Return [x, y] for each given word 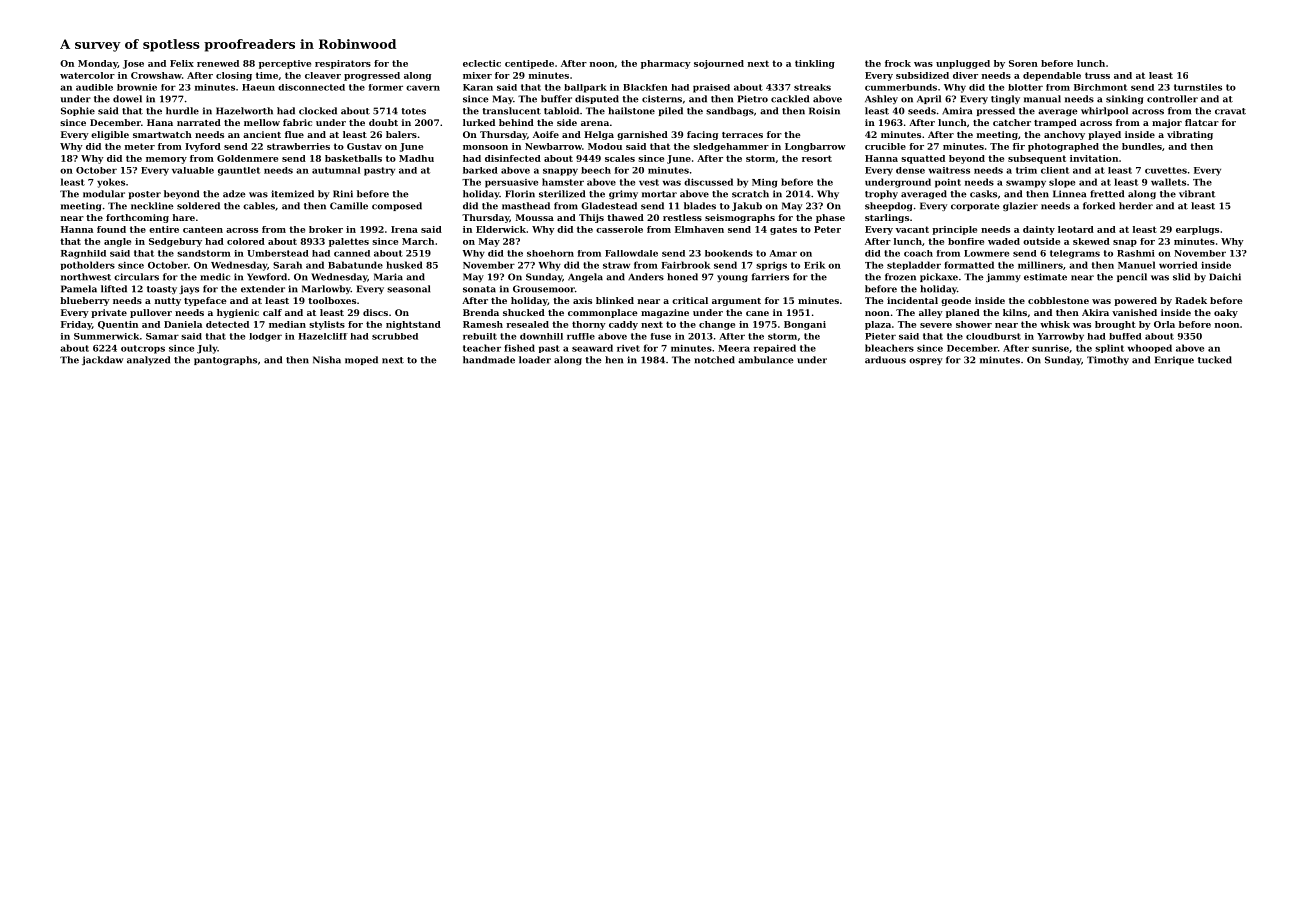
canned [352, 253]
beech [596, 170]
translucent [512, 111]
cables [259, 206]
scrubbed [395, 336]
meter [140, 146]
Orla [1164, 324]
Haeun [258, 87]
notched [714, 360]
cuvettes [1166, 170]
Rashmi [1136, 253]
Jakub [747, 206]
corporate [975, 207]
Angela [585, 277]
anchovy [1064, 135]
